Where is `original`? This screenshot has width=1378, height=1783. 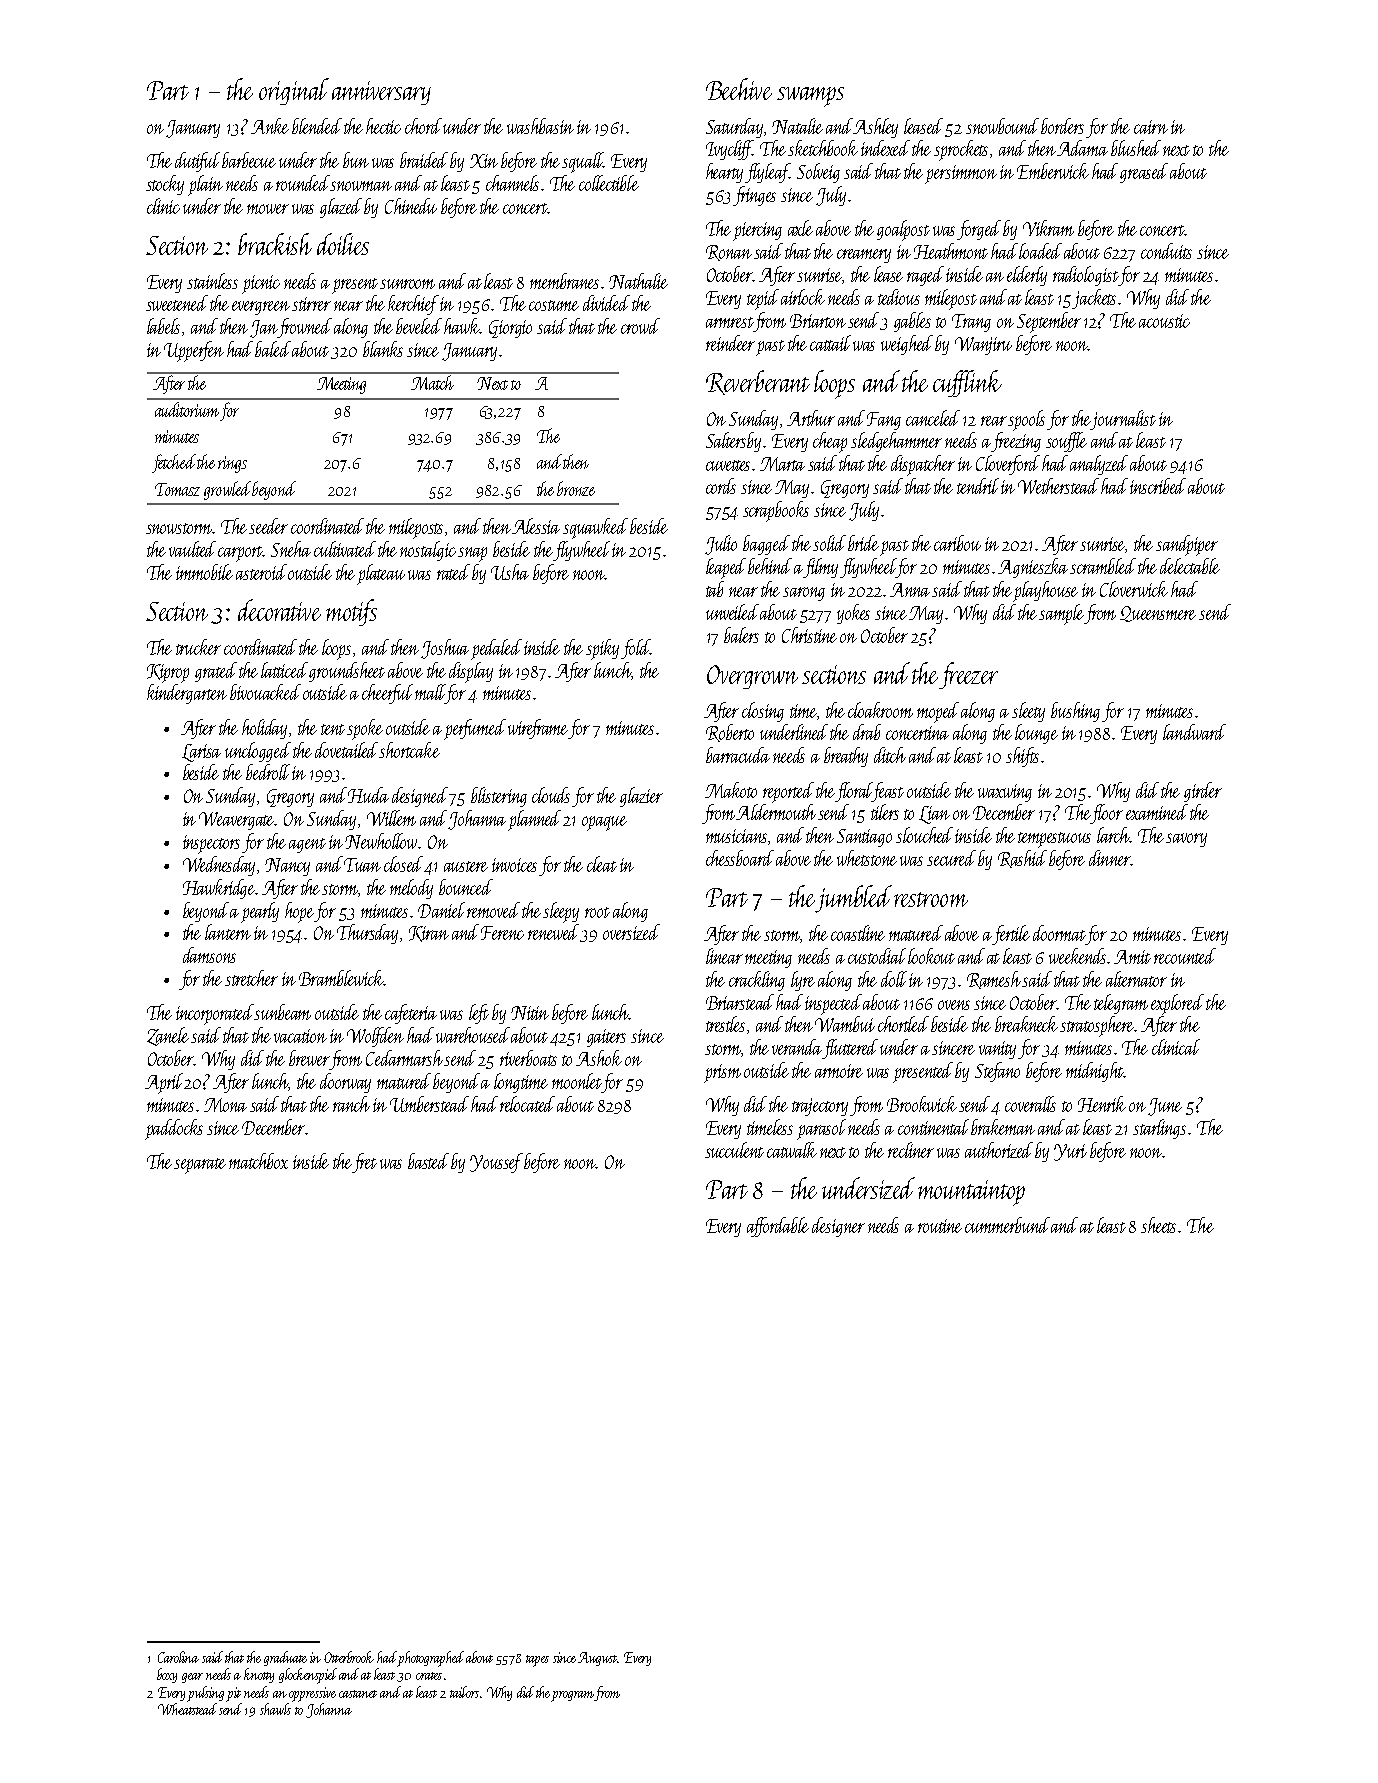
original is located at coordinates (294, 91).
